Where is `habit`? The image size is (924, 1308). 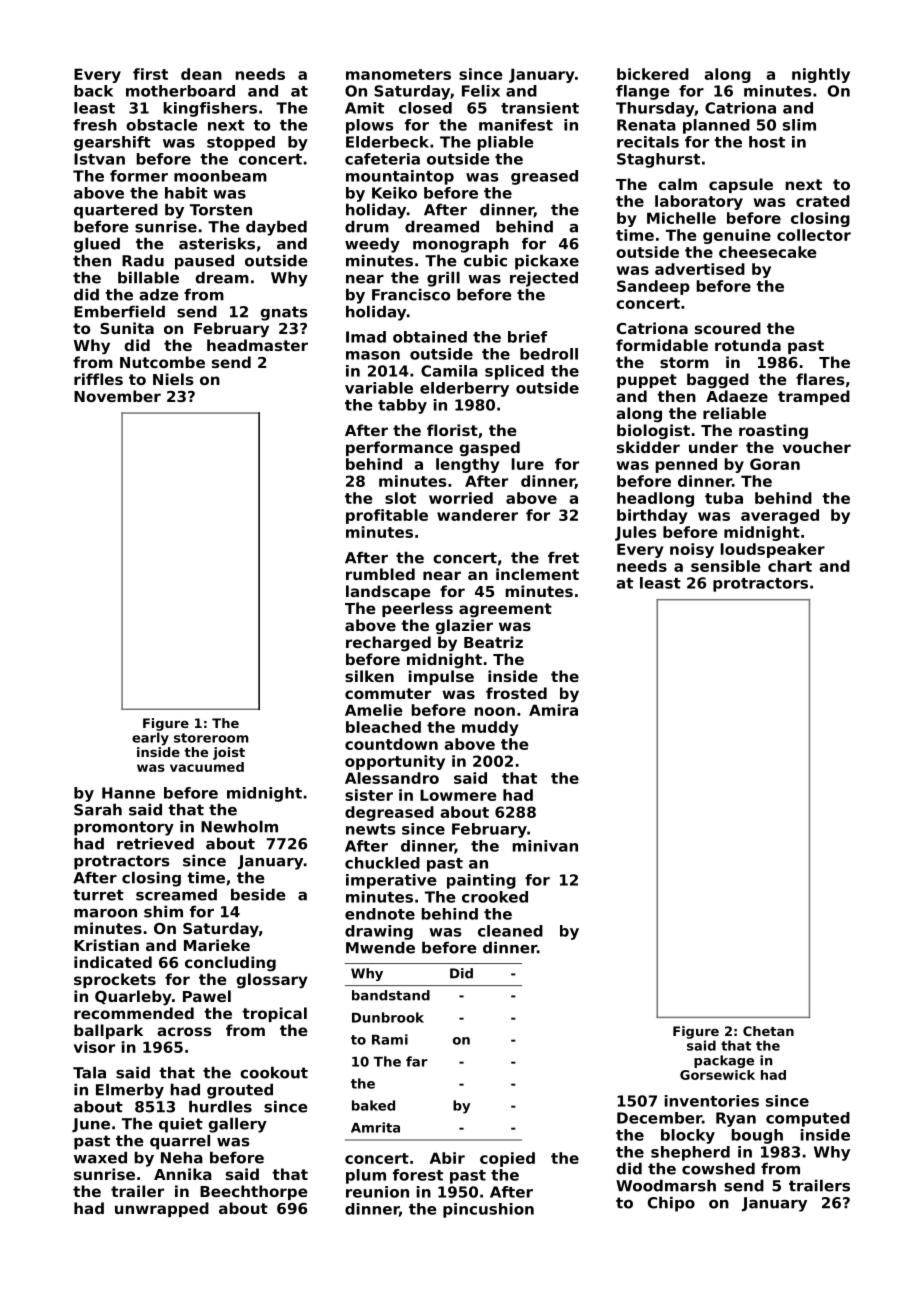 habit is located at coordinates (186, 193).
